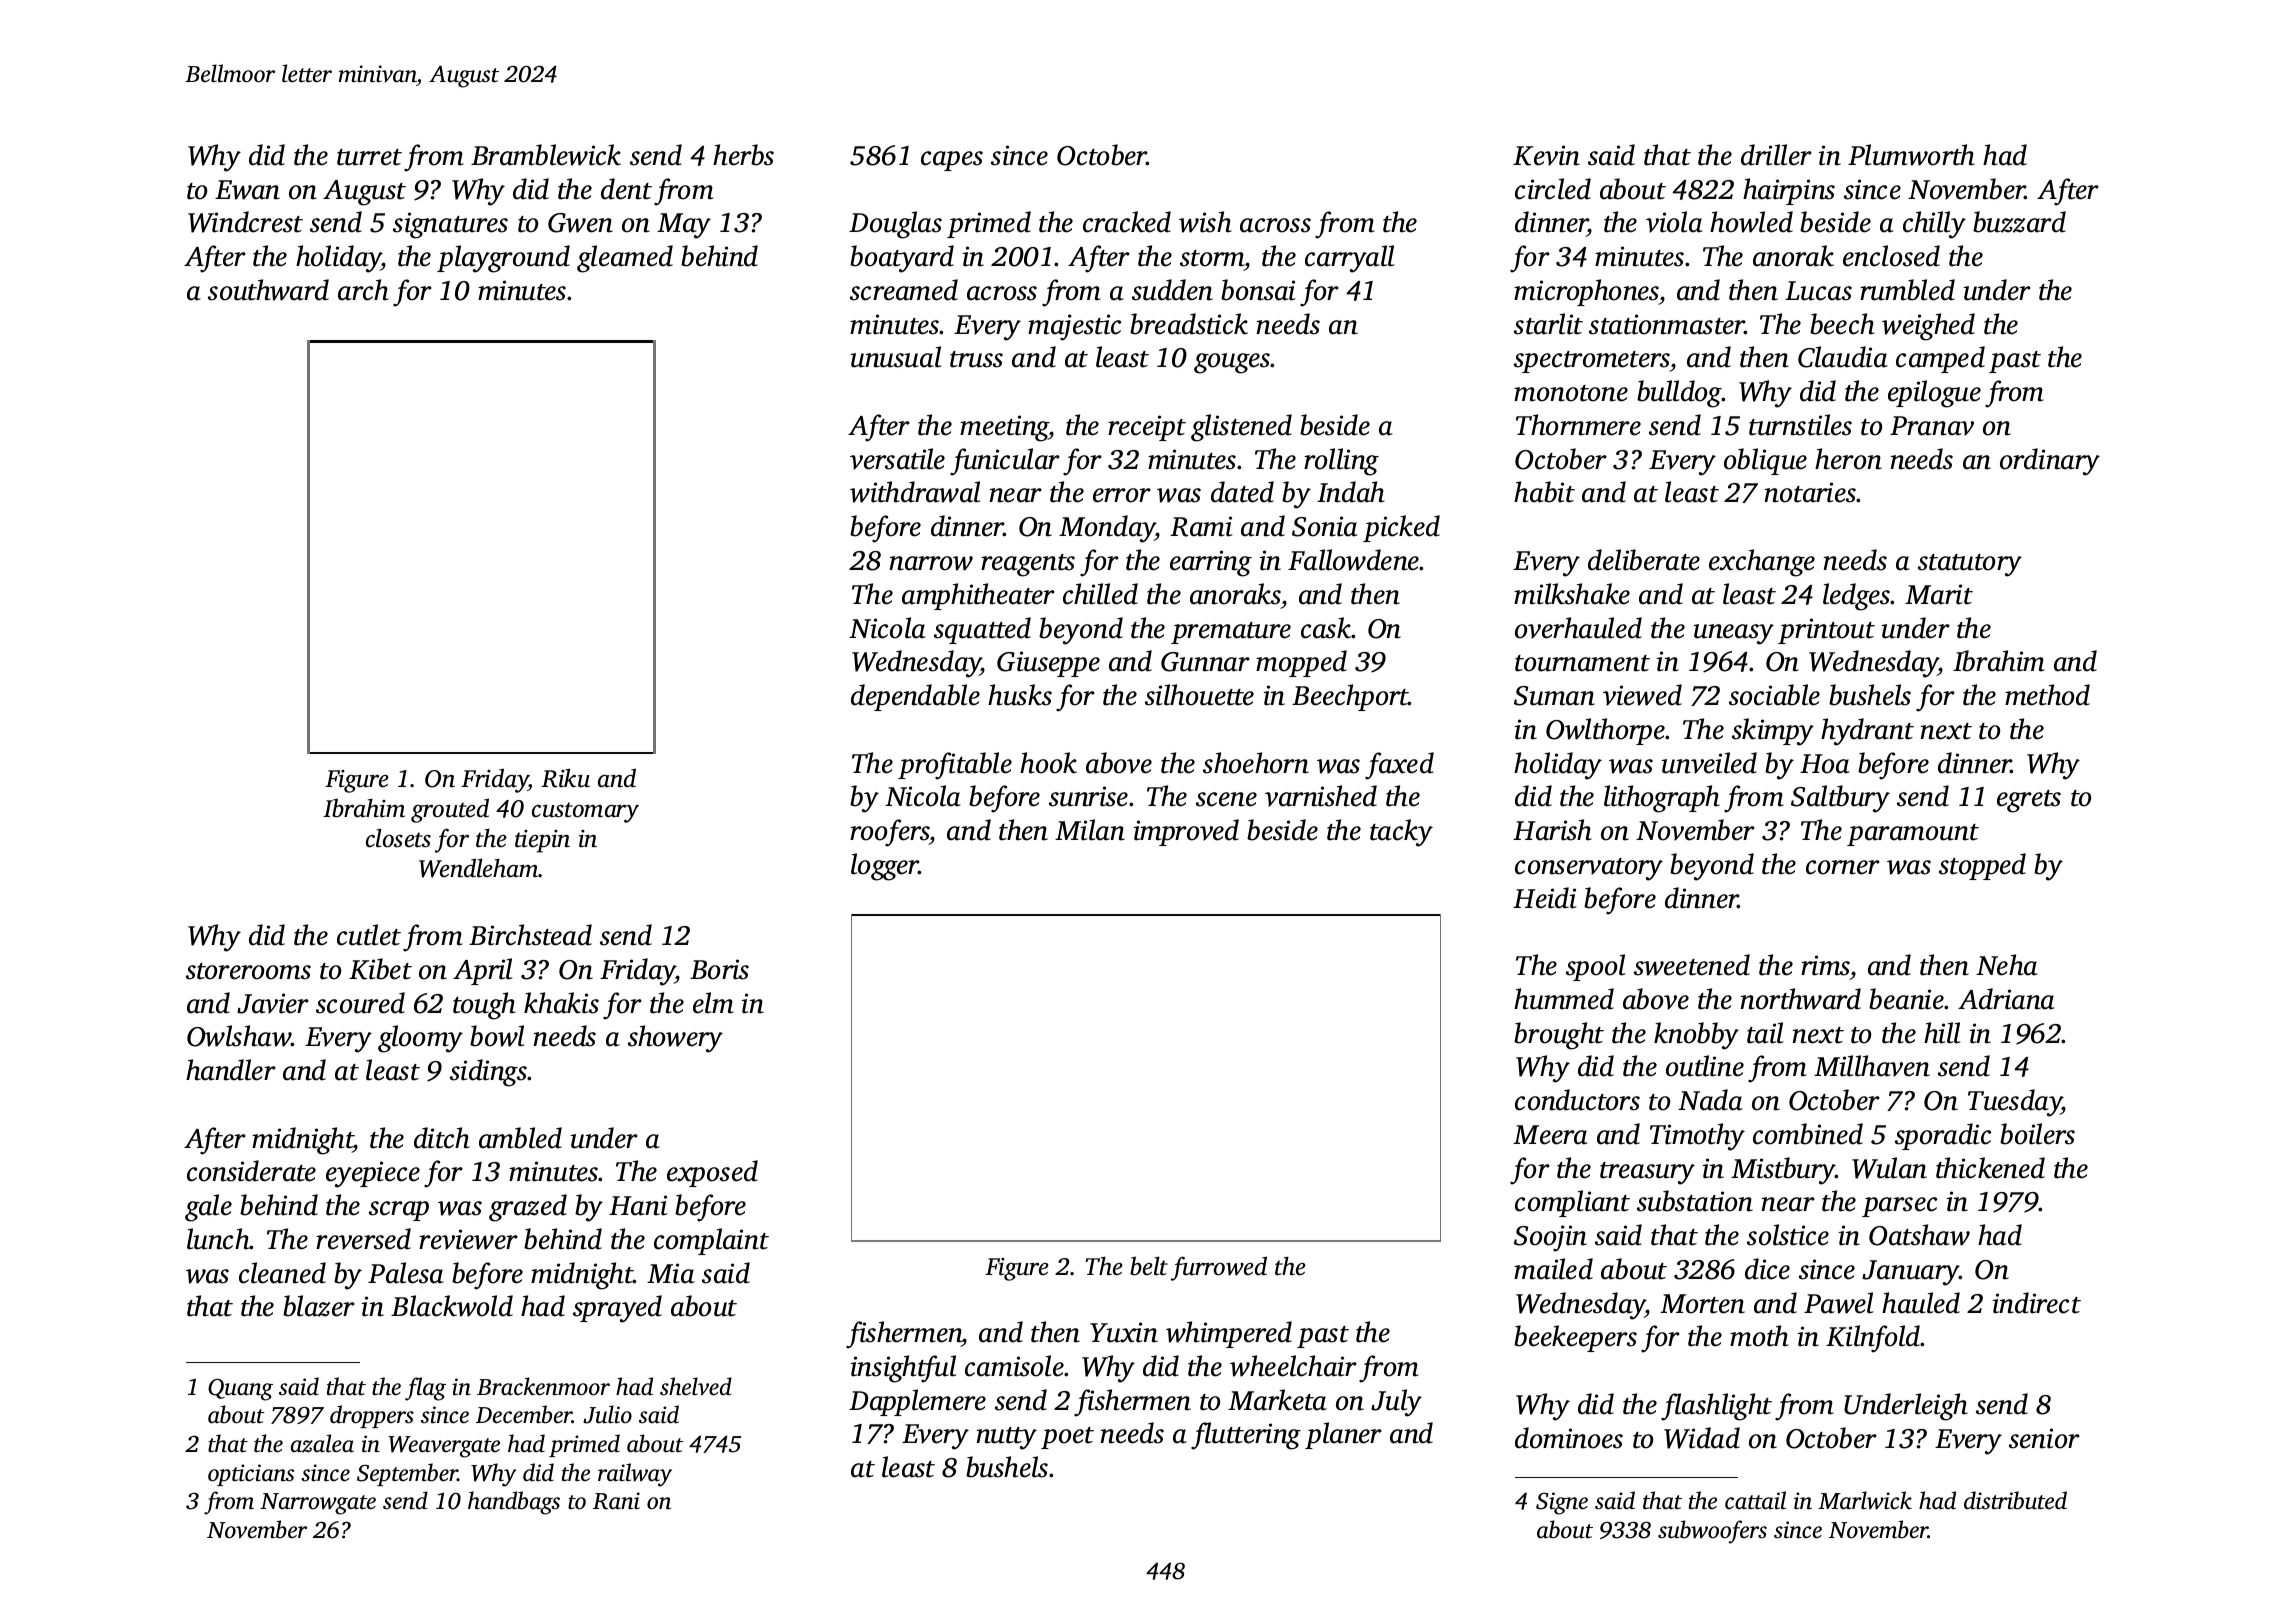 The height and width of the document is (1620, 2292). What do you see at coordinates (671, 1273) in the document?
I see `Mia` at bounding box center [671, 1273].
